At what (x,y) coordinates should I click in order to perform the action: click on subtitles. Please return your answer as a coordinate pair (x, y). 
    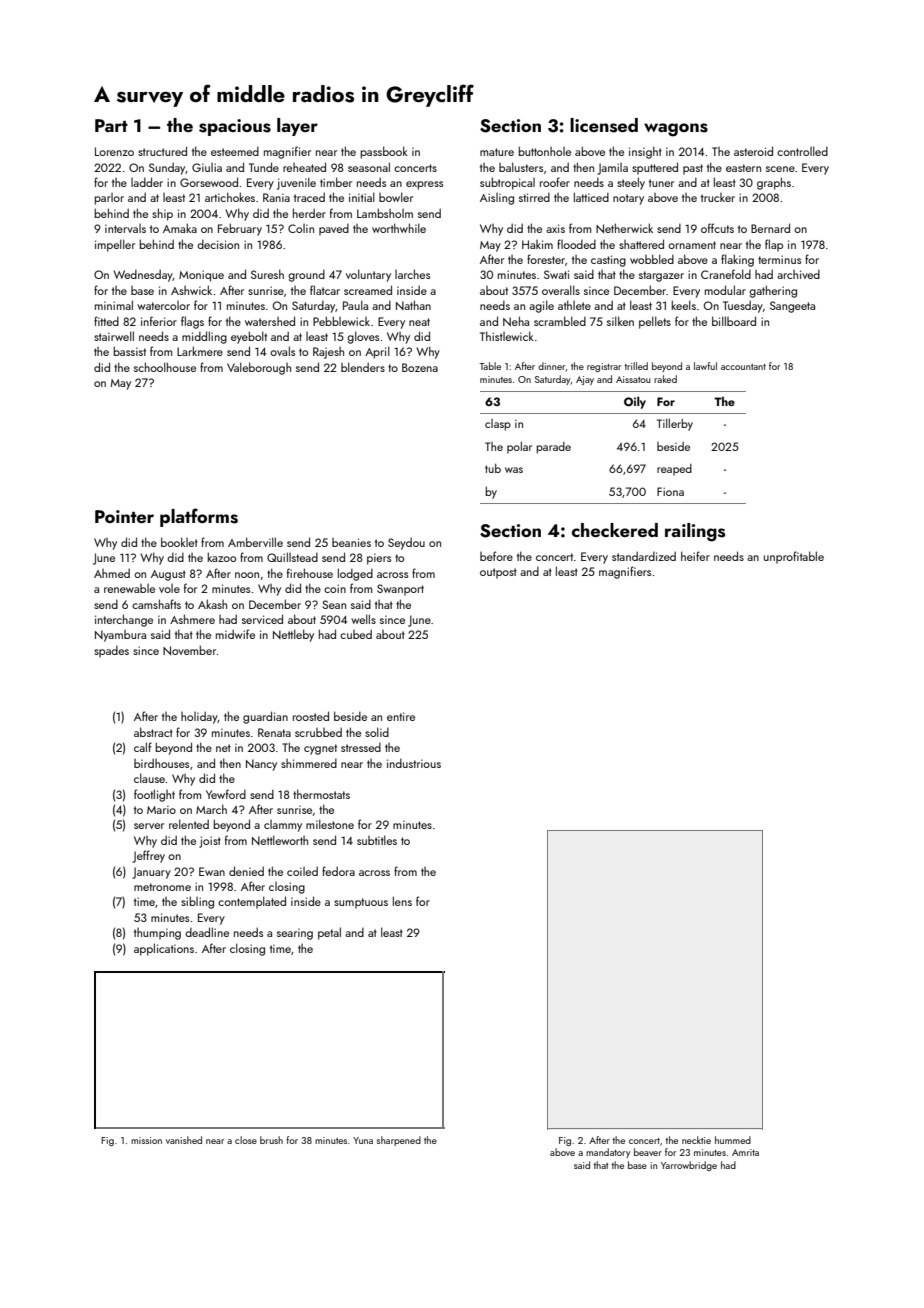
    Looking at the image, I should click on (377, 840).
